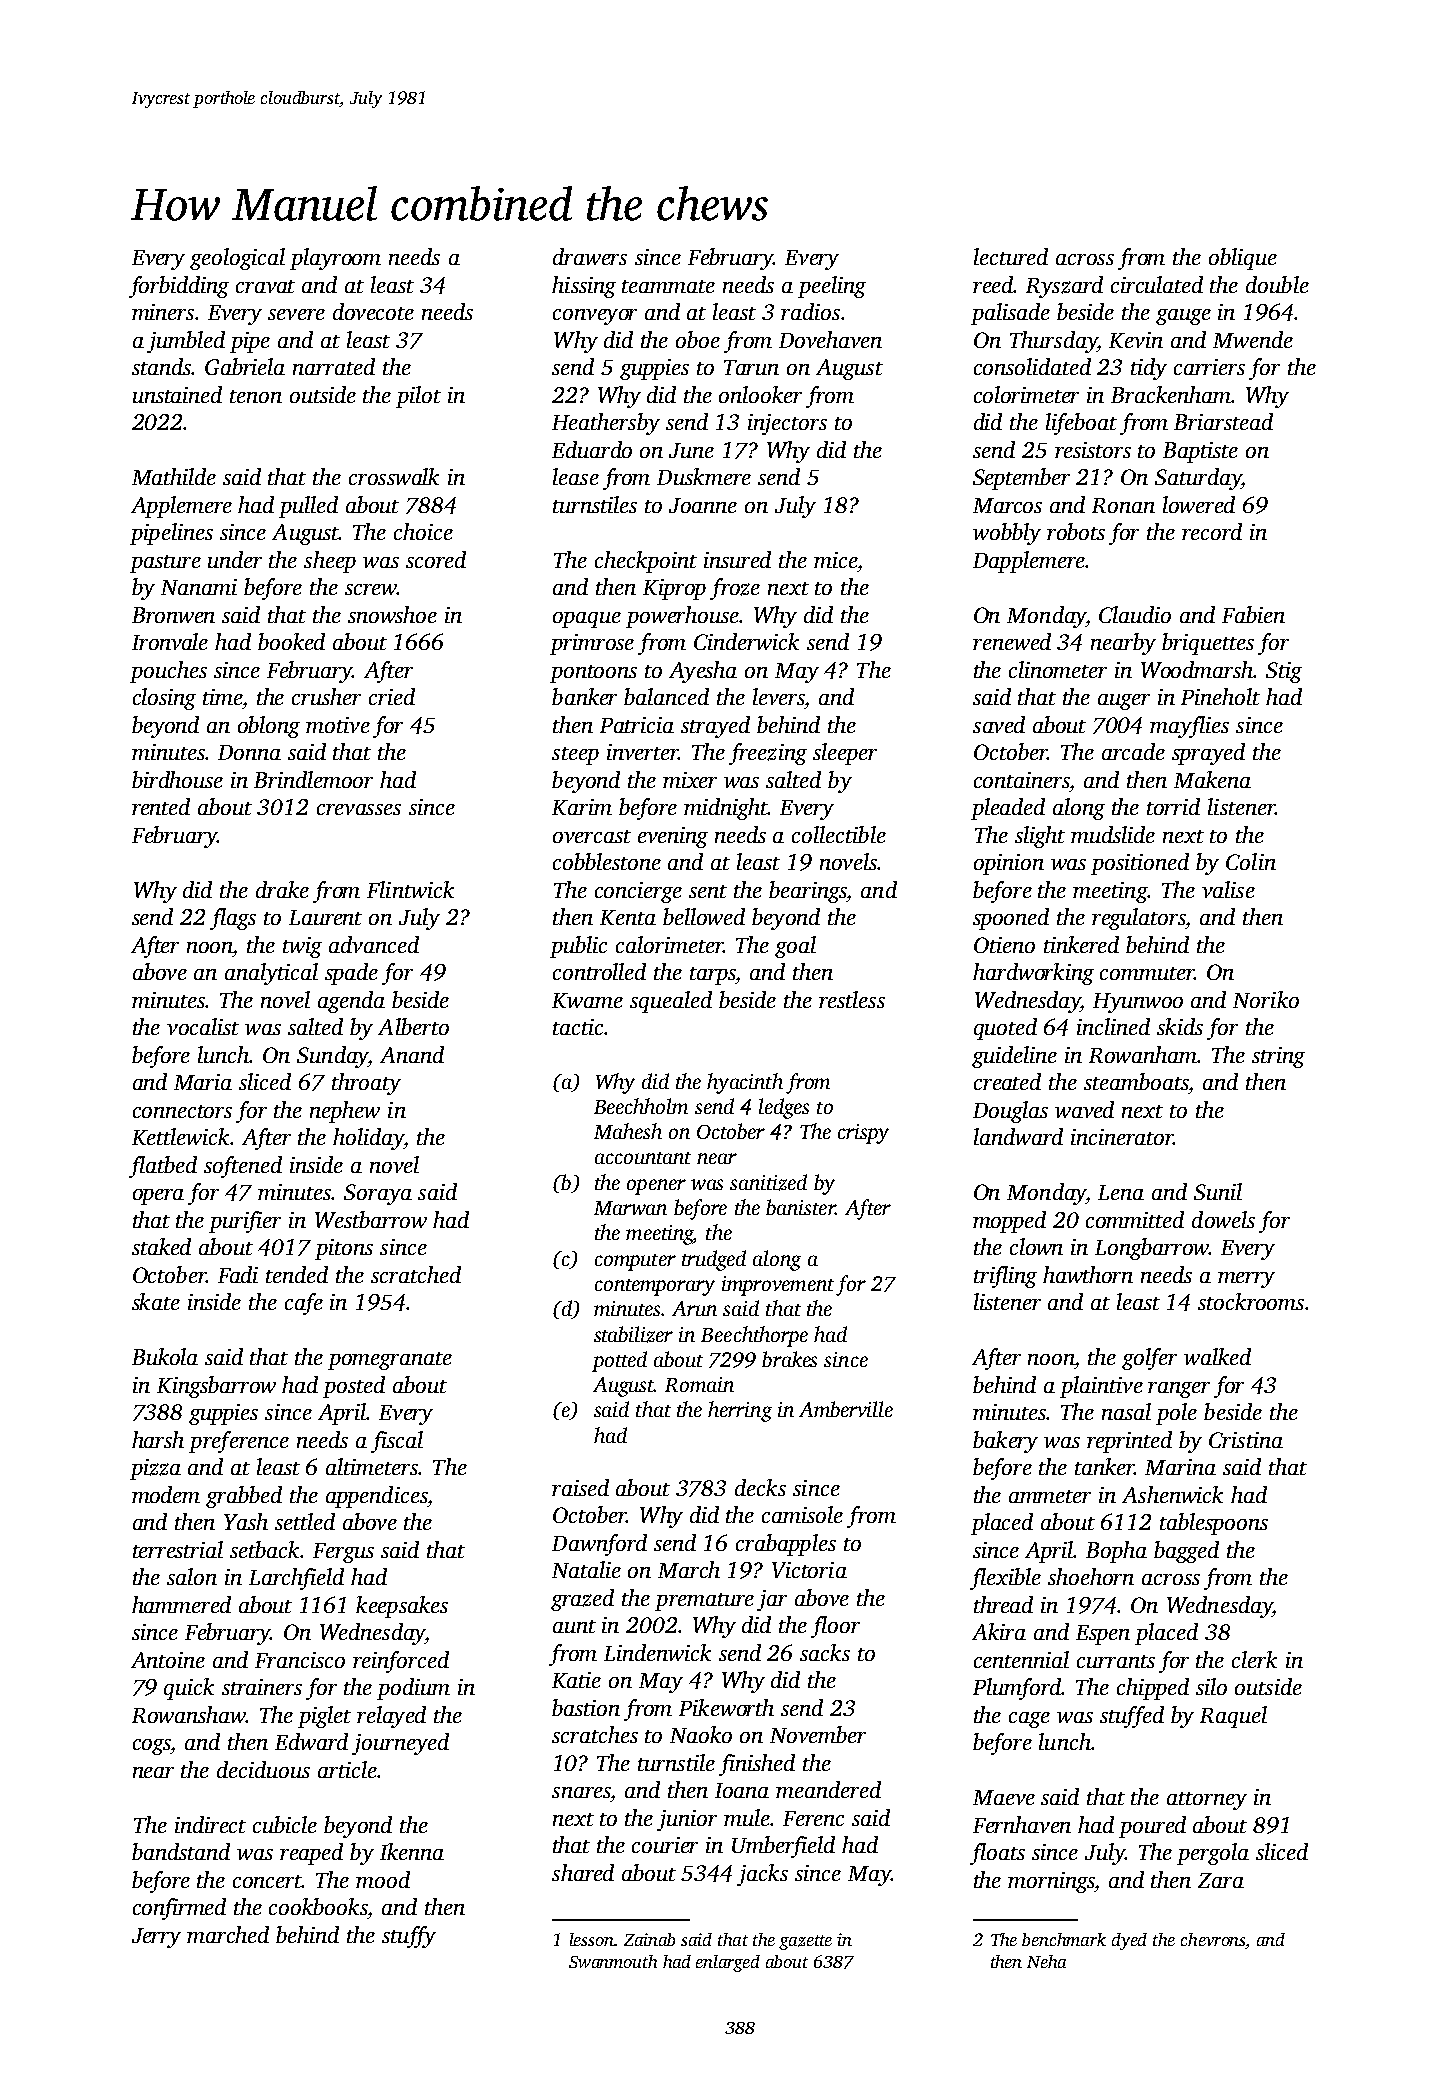 The width and height of the screenshot is (1450, 2100). I want to click on Briarstead, so click(1223, 421).
